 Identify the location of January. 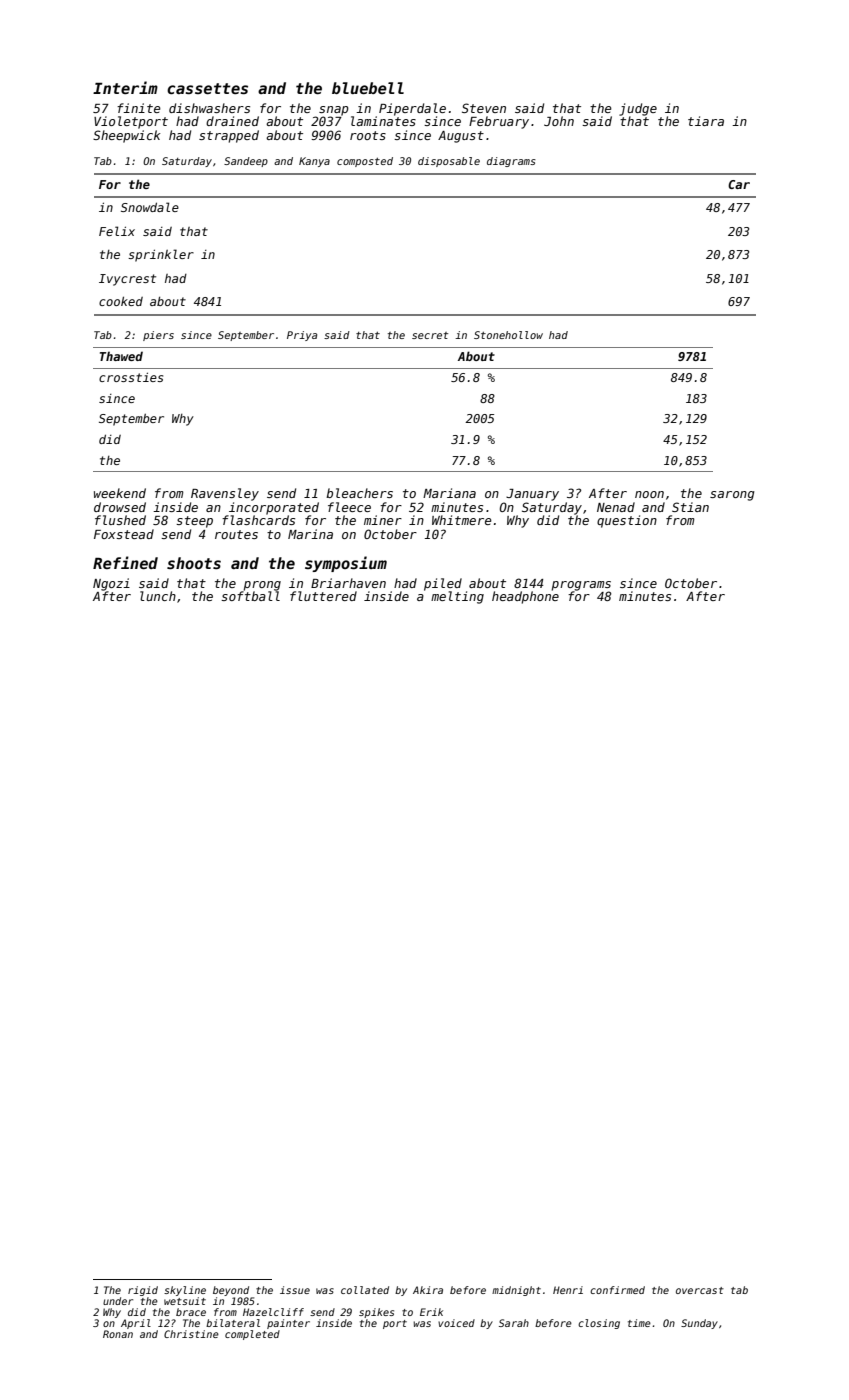
(532, 495).
